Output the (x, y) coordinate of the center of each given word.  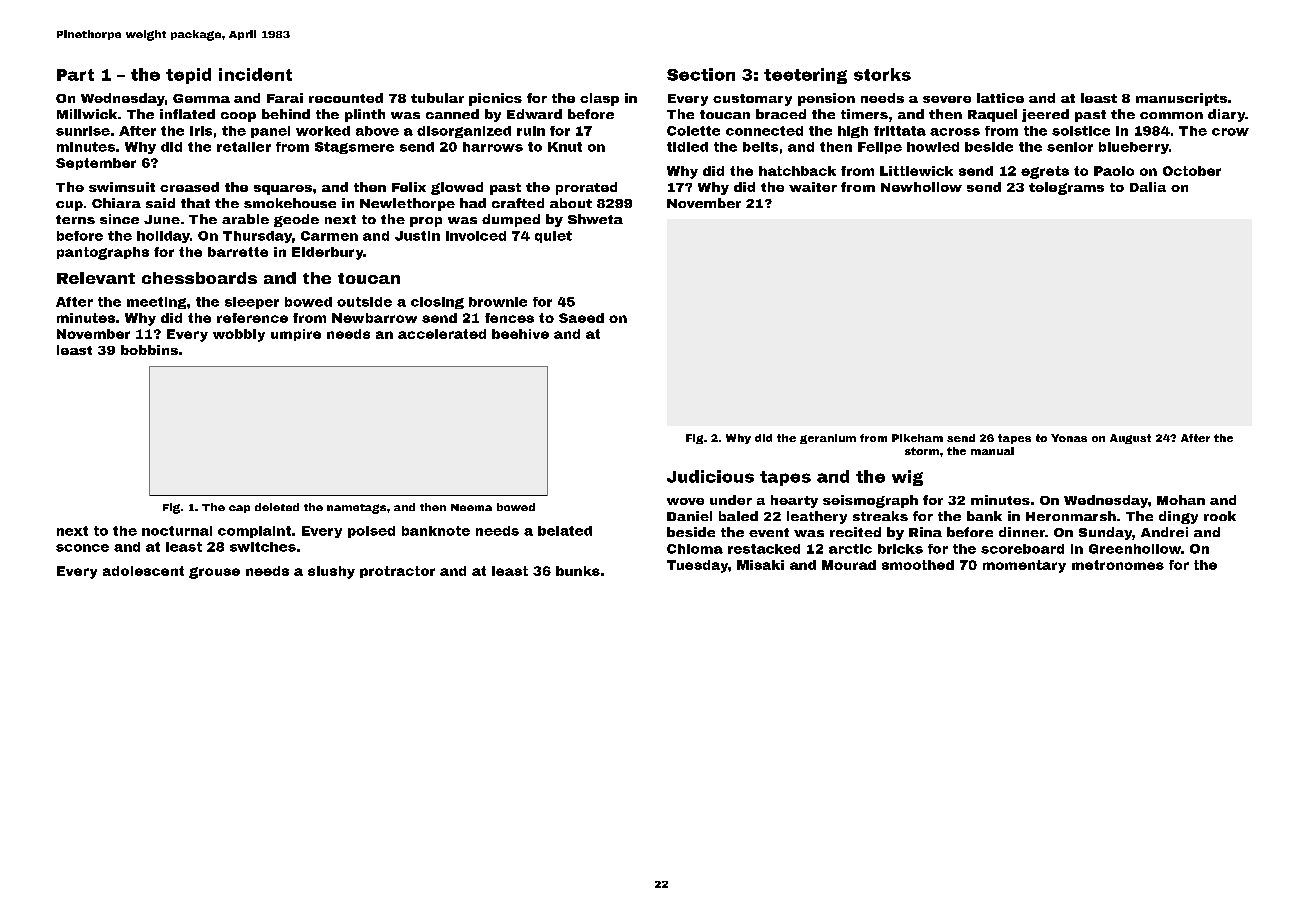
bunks (578, 571)
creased (189, 187)
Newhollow (921, 187)
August (1130, 439)
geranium (828, 439)
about (571, 203)
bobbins (149, 350)
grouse (214, 573)
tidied (687, 147)
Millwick (87, 114)
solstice (1081, 131)
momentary (1024, 566)
